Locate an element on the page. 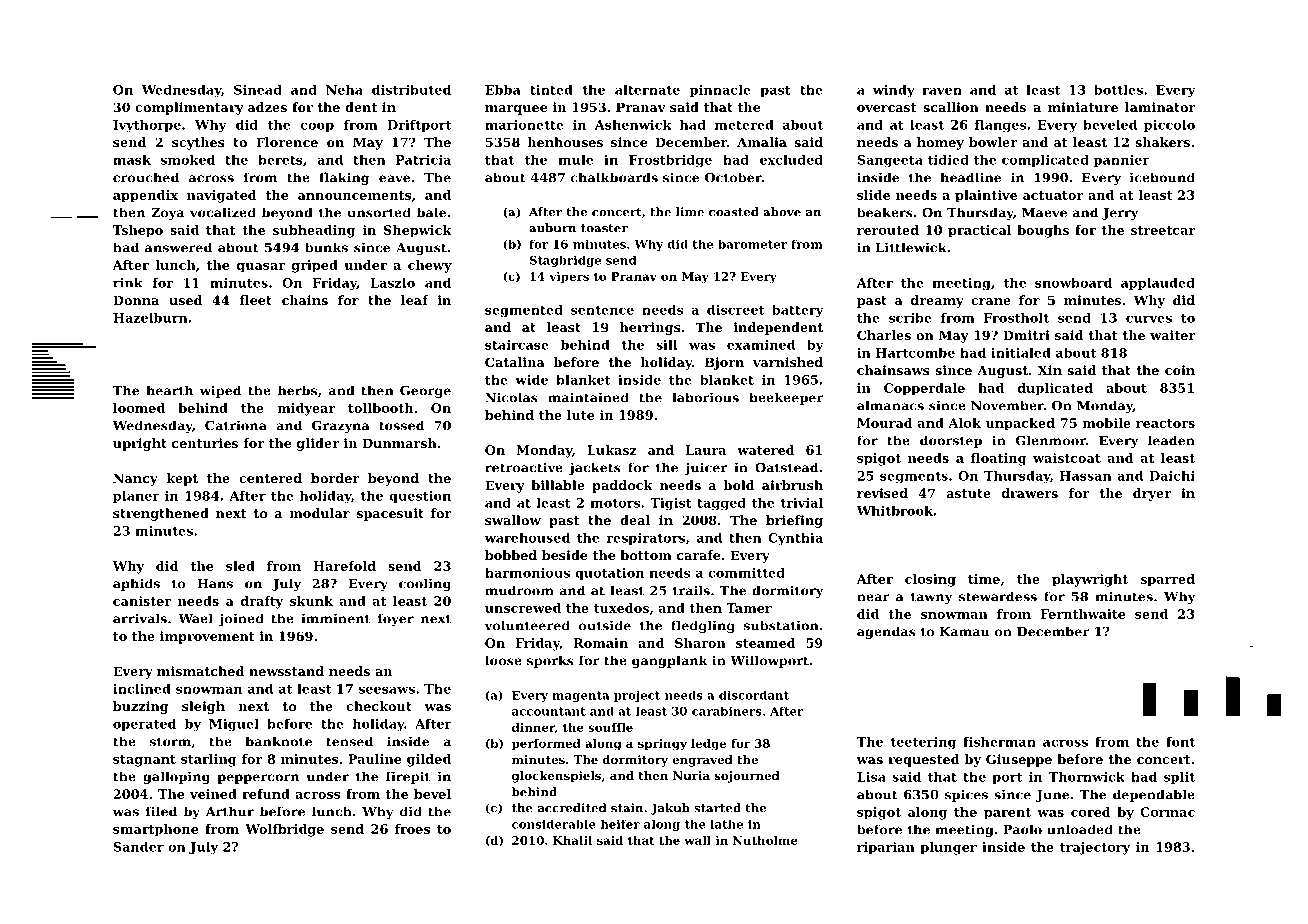 Image resolution: width=1308 pixels, height=924 pixels. Charles is located at coordinates (884, 335).
